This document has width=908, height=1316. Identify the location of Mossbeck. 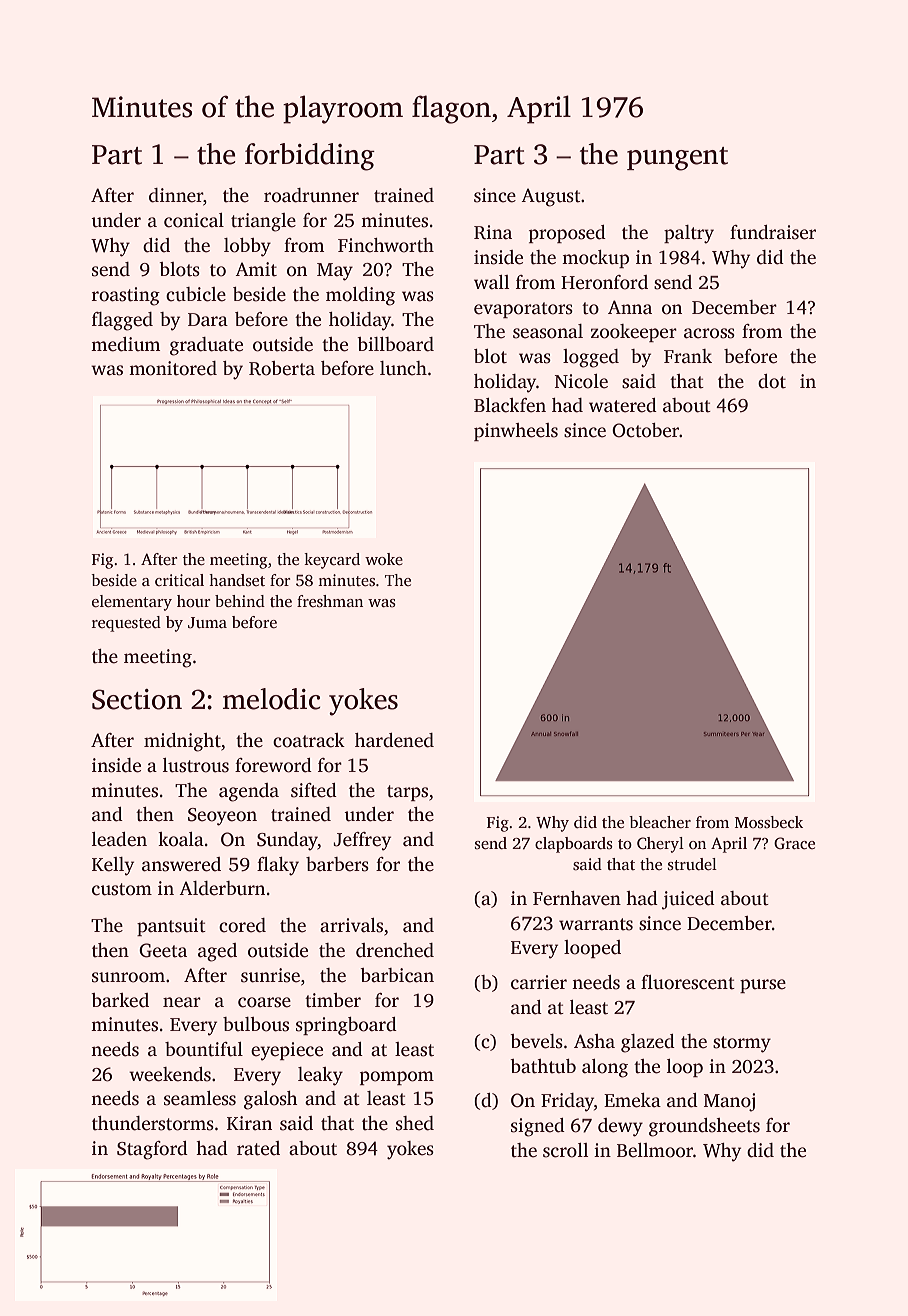
(769, 822).
